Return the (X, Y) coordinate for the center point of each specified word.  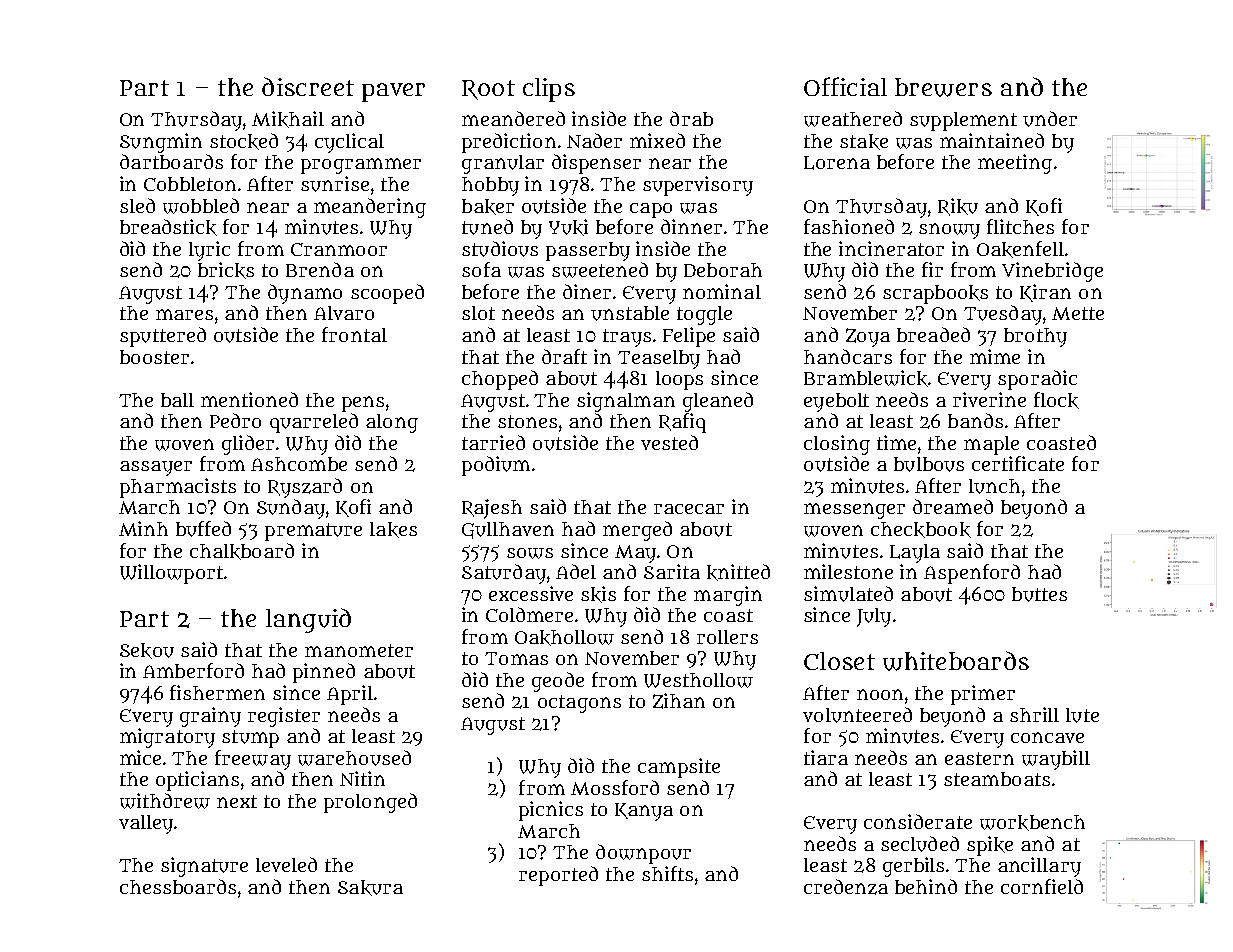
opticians (197, 781)
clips (549, 90)
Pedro (235, 420)
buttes (1039, 594)
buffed (203, 529)
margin (728, 596)
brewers (943, 87)
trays (627, 338)
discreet (308, 86)
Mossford (615, 787)
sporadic (1037, 380)
